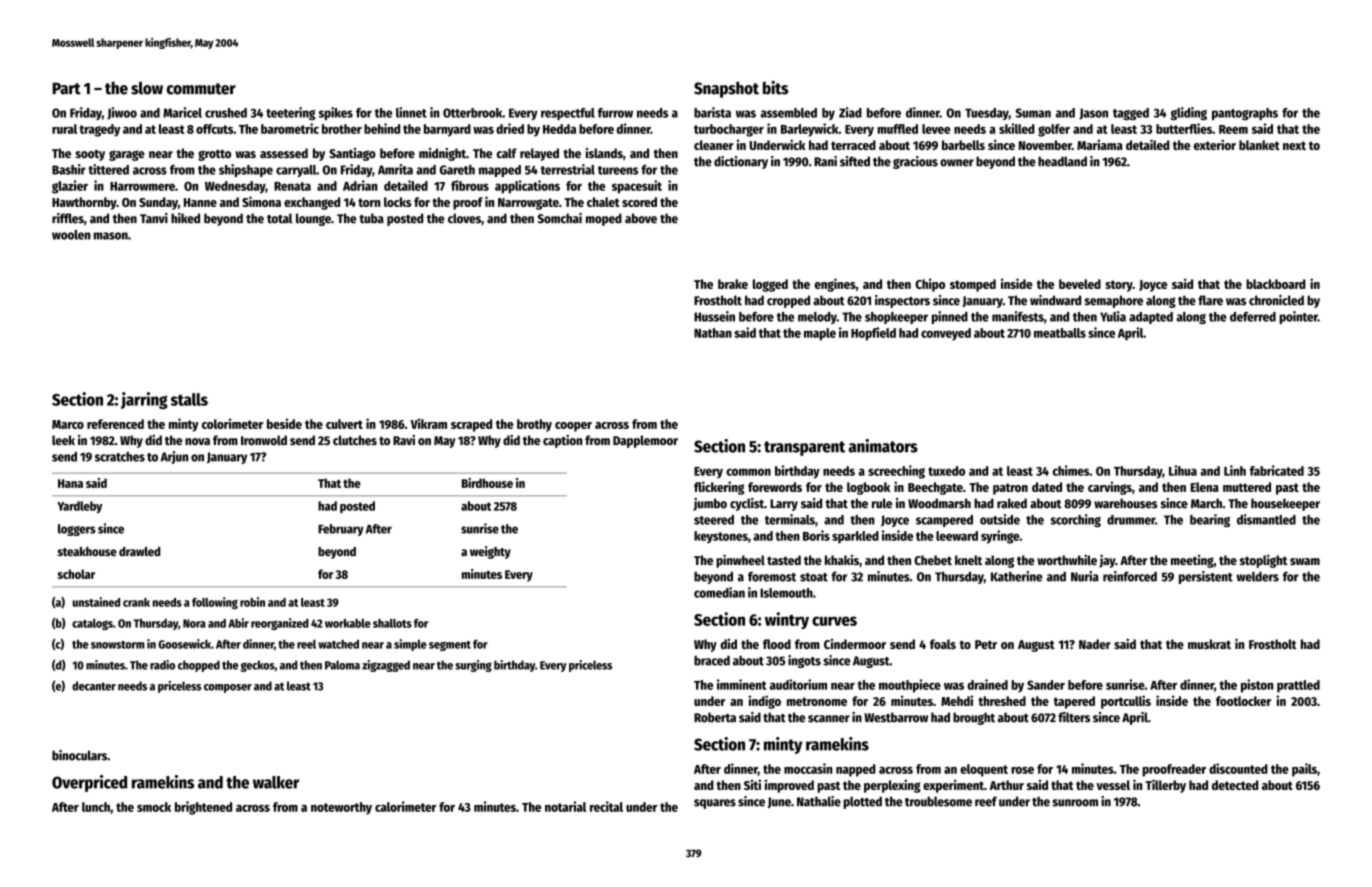 This page has height=887, width=1372. What do you see at coordinates (938, 801) in the page?
I see `troublesome` at bounding box center [938, 801].
